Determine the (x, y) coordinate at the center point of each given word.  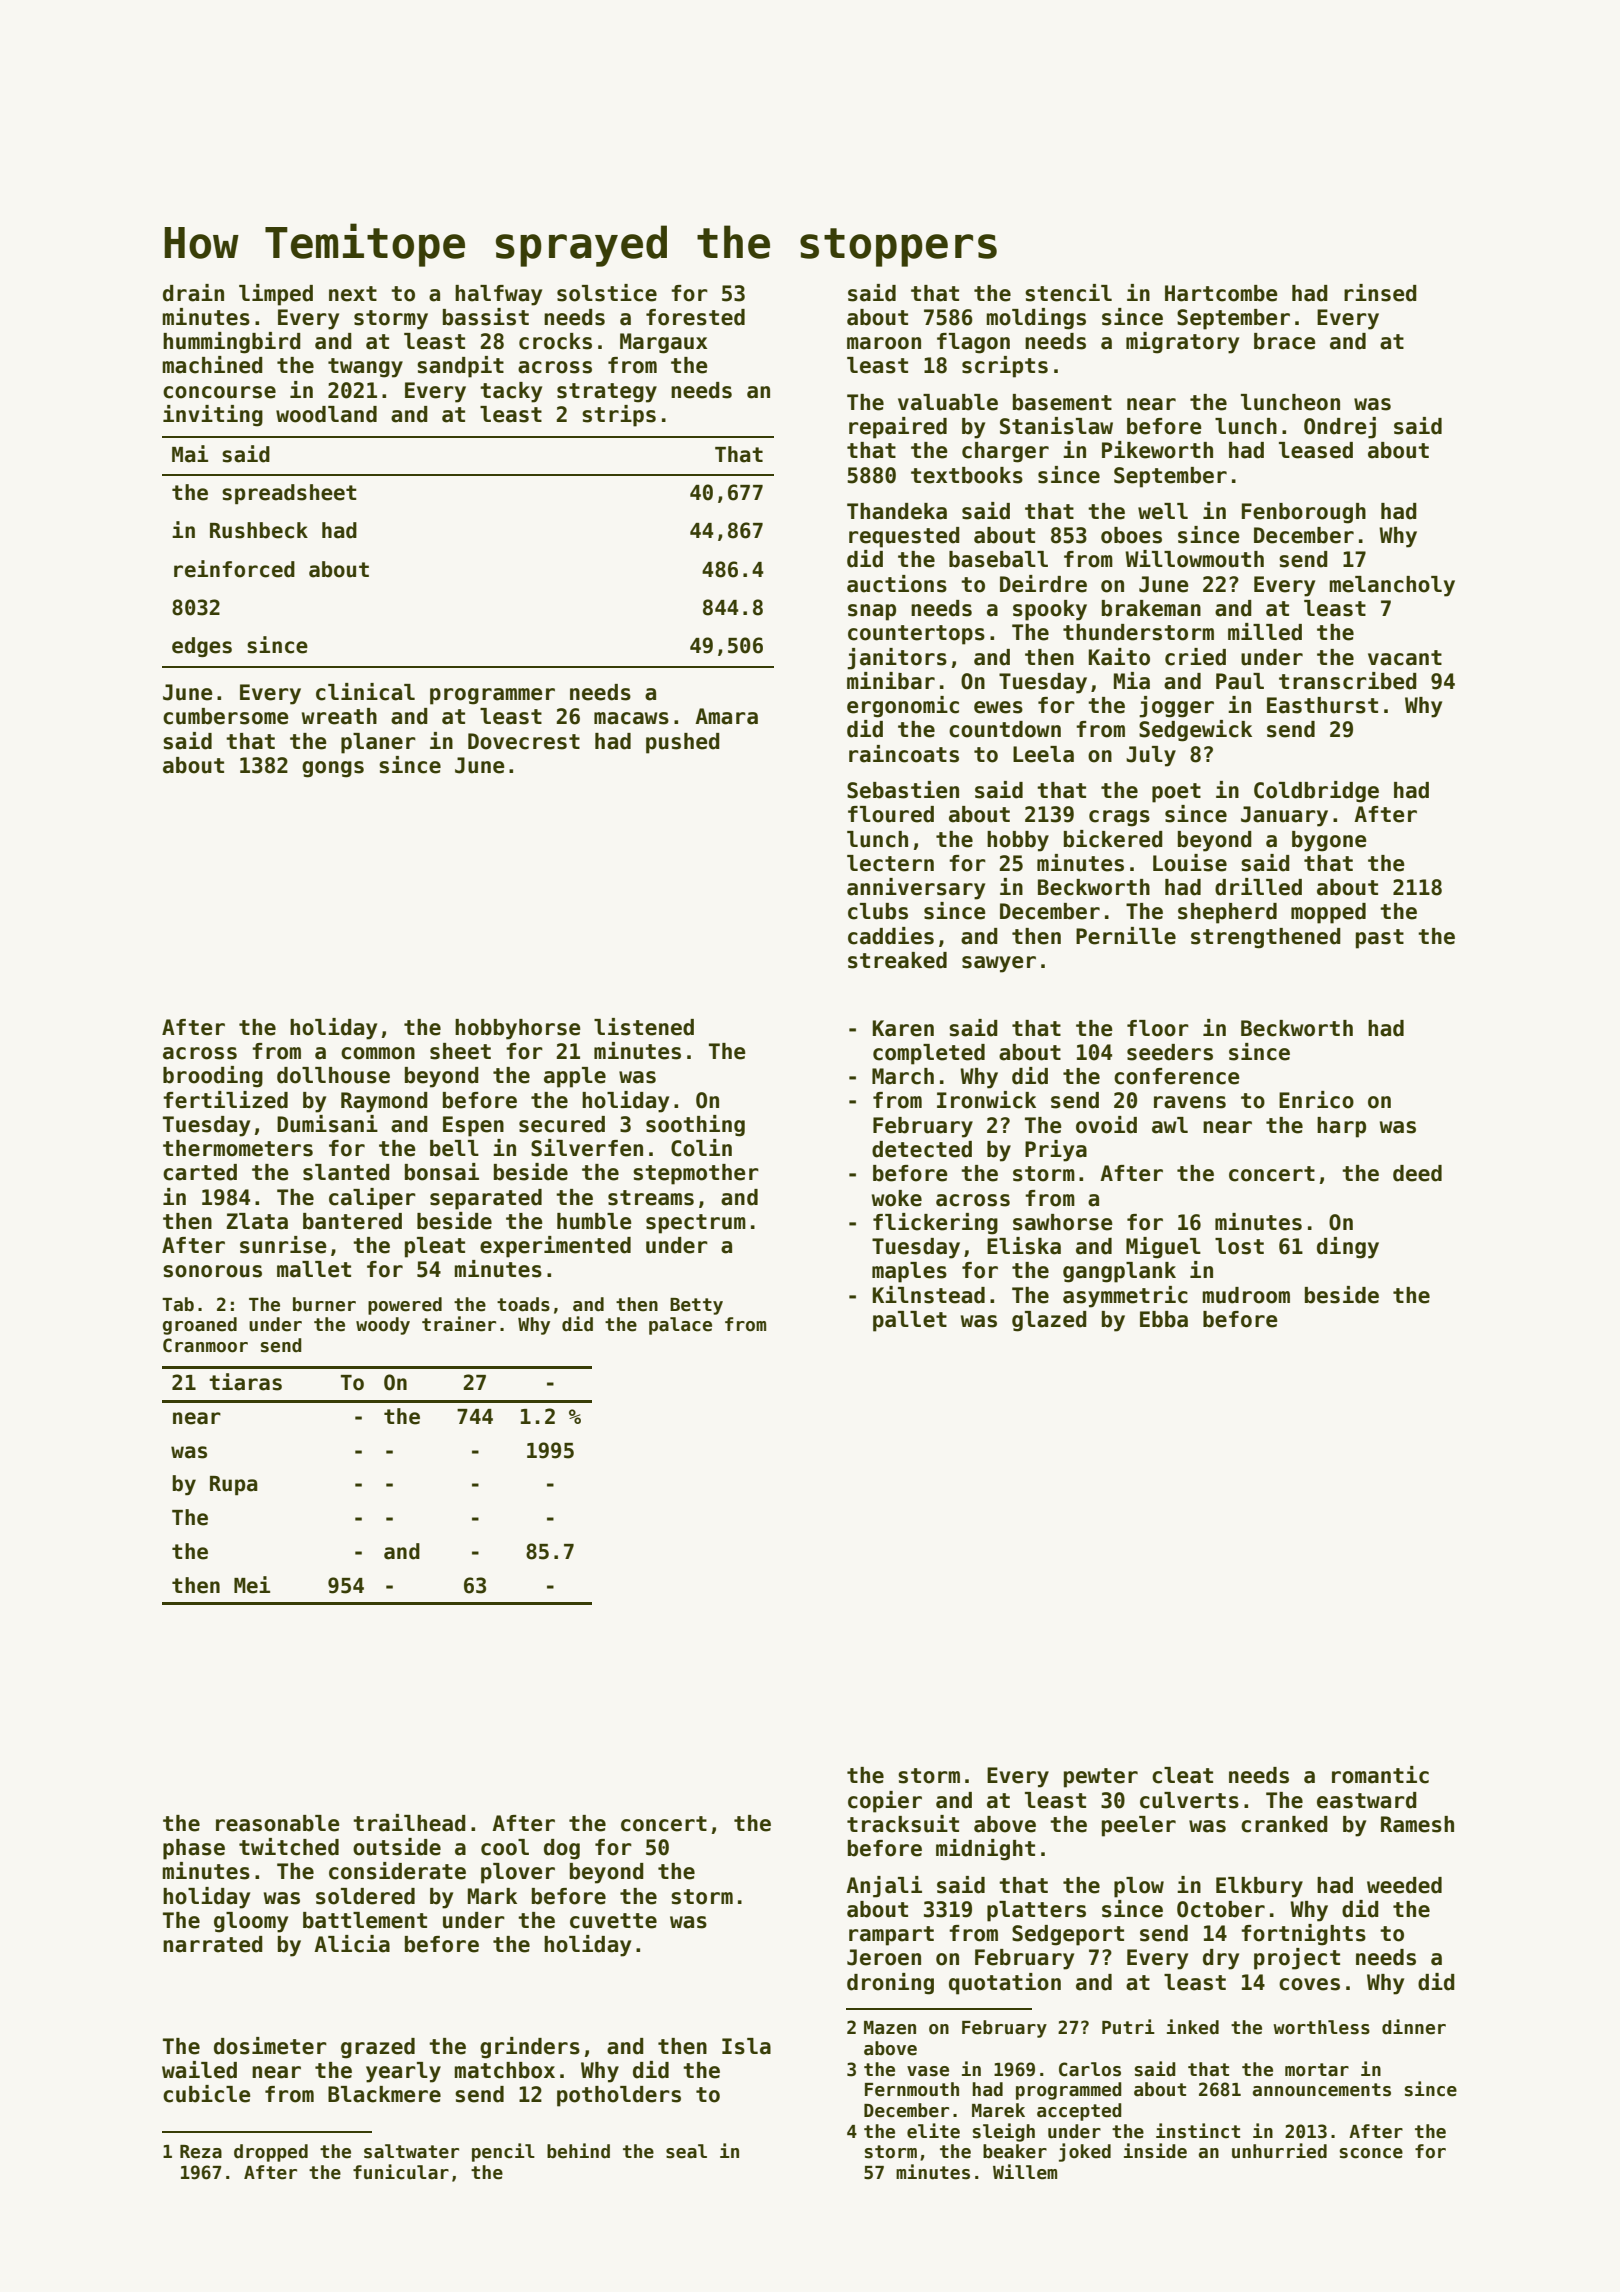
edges (202, 647)
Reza (201, 2152)
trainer (459, 1324)
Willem (1025, 2172)
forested (695, 317)
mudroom (1246, 1295)
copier (885, 1802)
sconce (1371, 2153)
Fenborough (1304, 513)
